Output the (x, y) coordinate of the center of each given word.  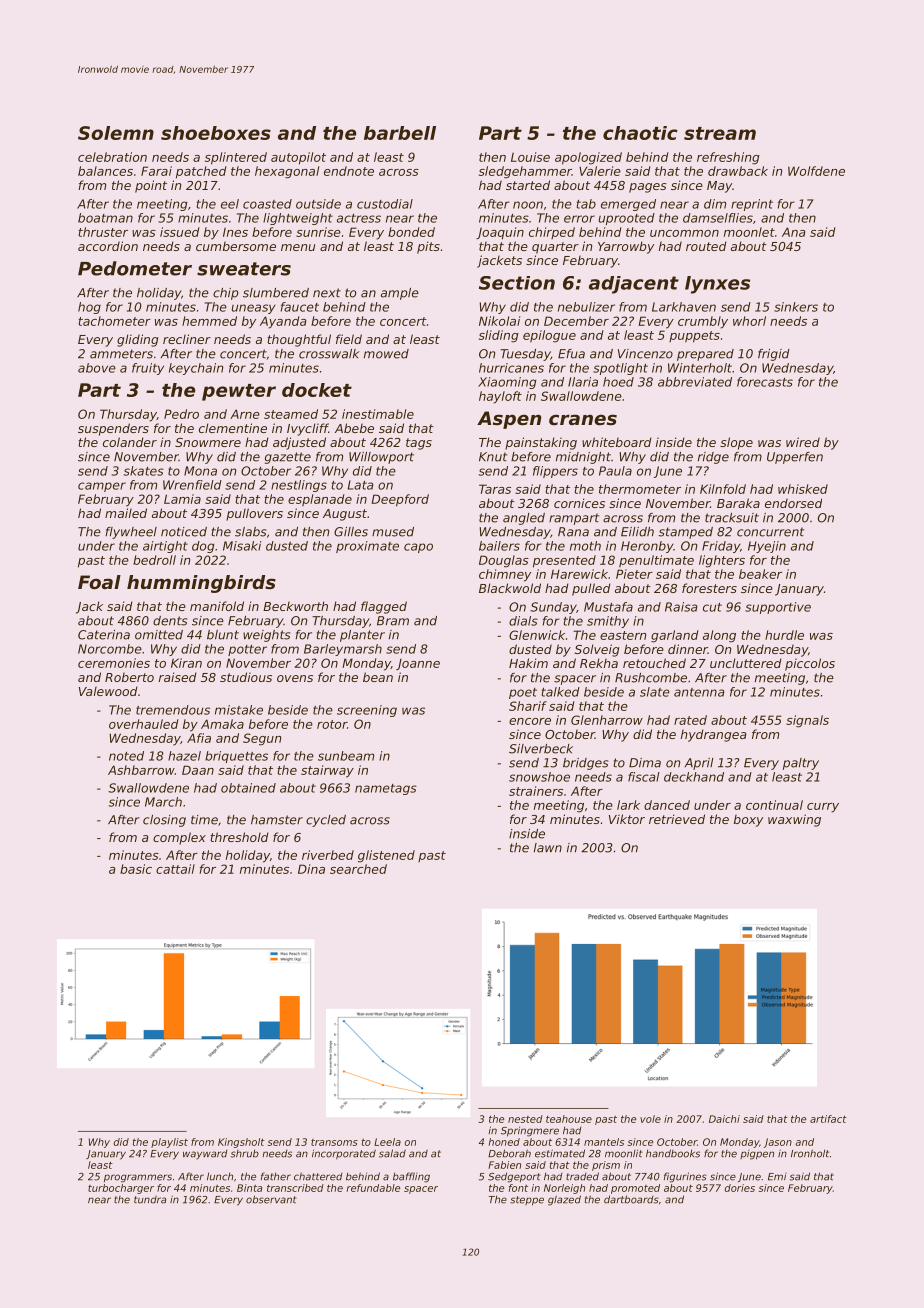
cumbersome (236, 246)
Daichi (724, 1119)
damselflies (718, 218)
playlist (169, 1143)
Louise (530, 157)
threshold (239, 837)
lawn (548, 848)
